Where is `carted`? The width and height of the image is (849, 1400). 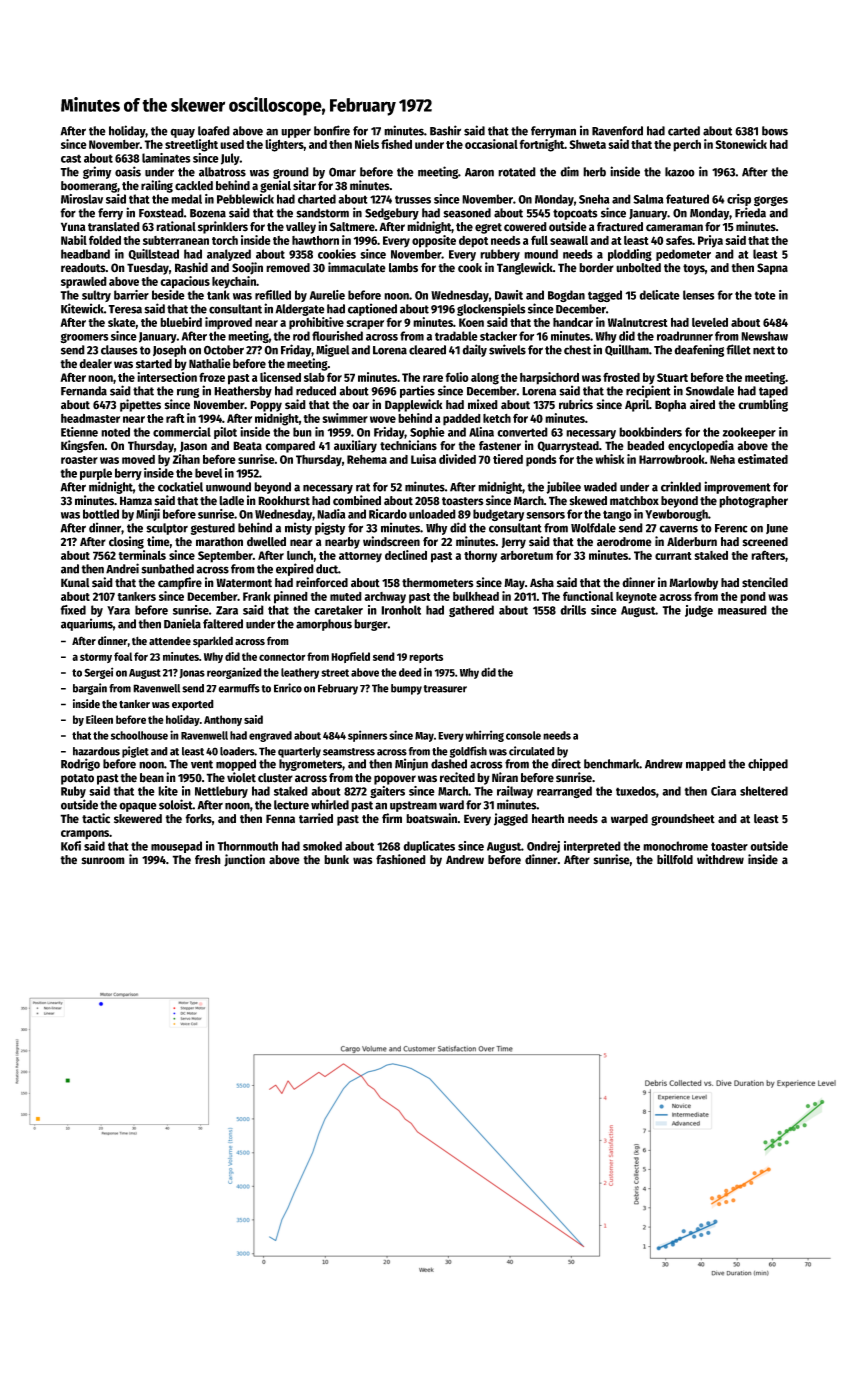 carted is located at coordinates (684, 131).
